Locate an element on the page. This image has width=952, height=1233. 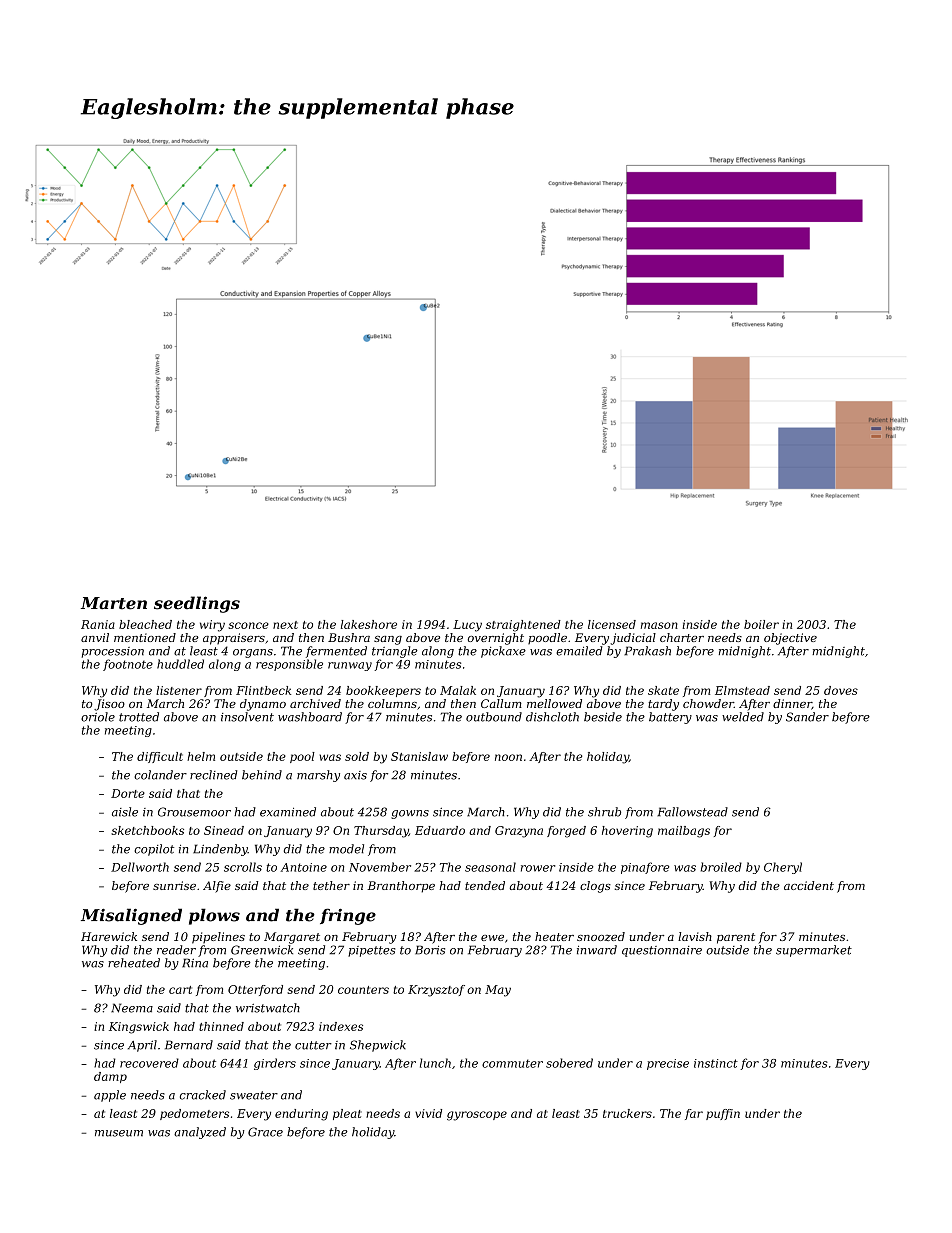
dishcloth is located at coordinates (552, 717).
